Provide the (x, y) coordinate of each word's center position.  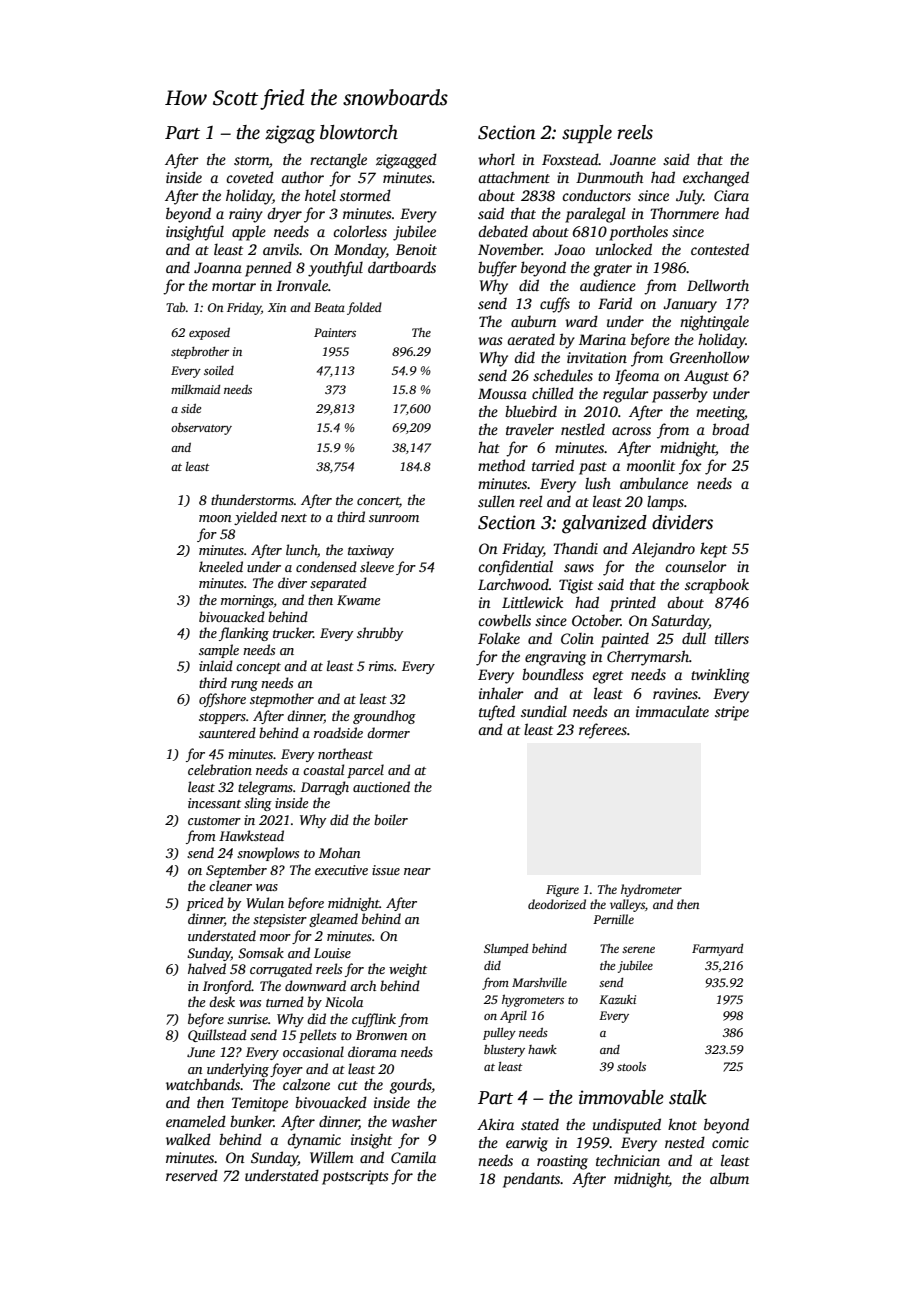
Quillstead (217, 1035)
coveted (250, 177)
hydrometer (651, 890)
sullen (496, 501)
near (417, 871)
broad (730, 429)
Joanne (633, 159)
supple (587, 134)
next (294, 518)
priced (205, 904)
